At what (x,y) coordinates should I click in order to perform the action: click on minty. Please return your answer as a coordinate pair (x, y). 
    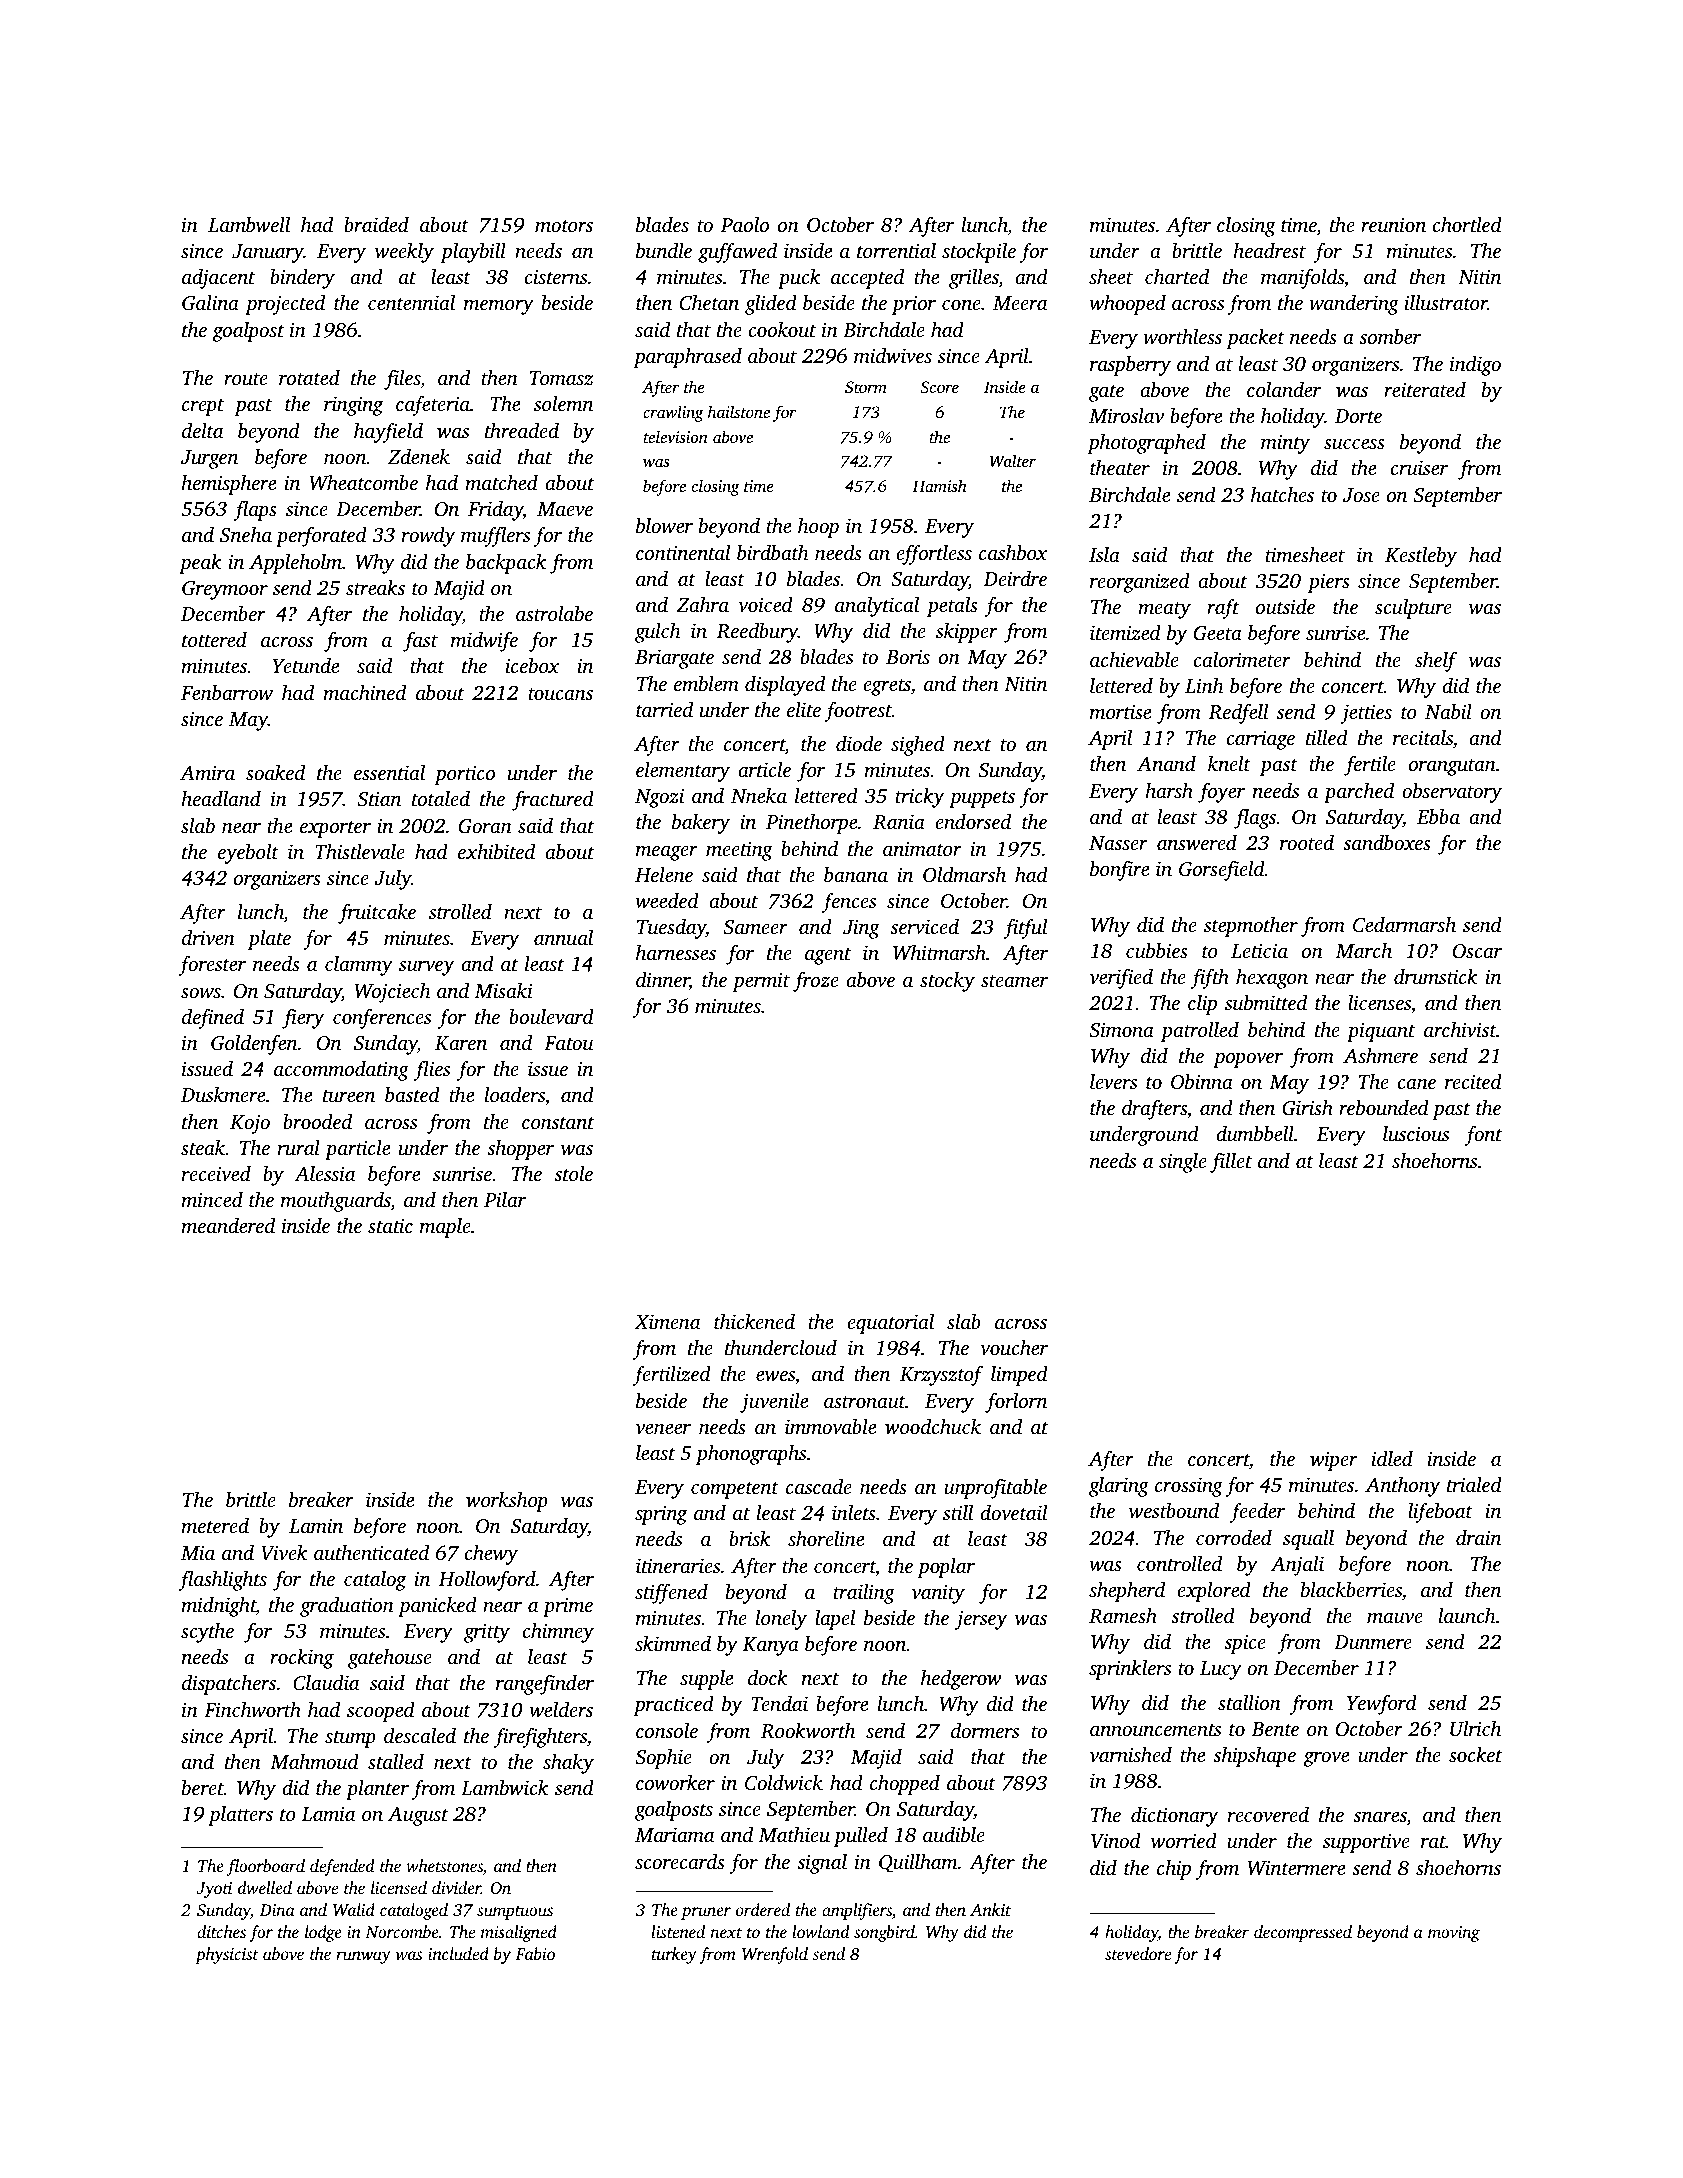
    Looking at the image, I should click on (1285, 444).
